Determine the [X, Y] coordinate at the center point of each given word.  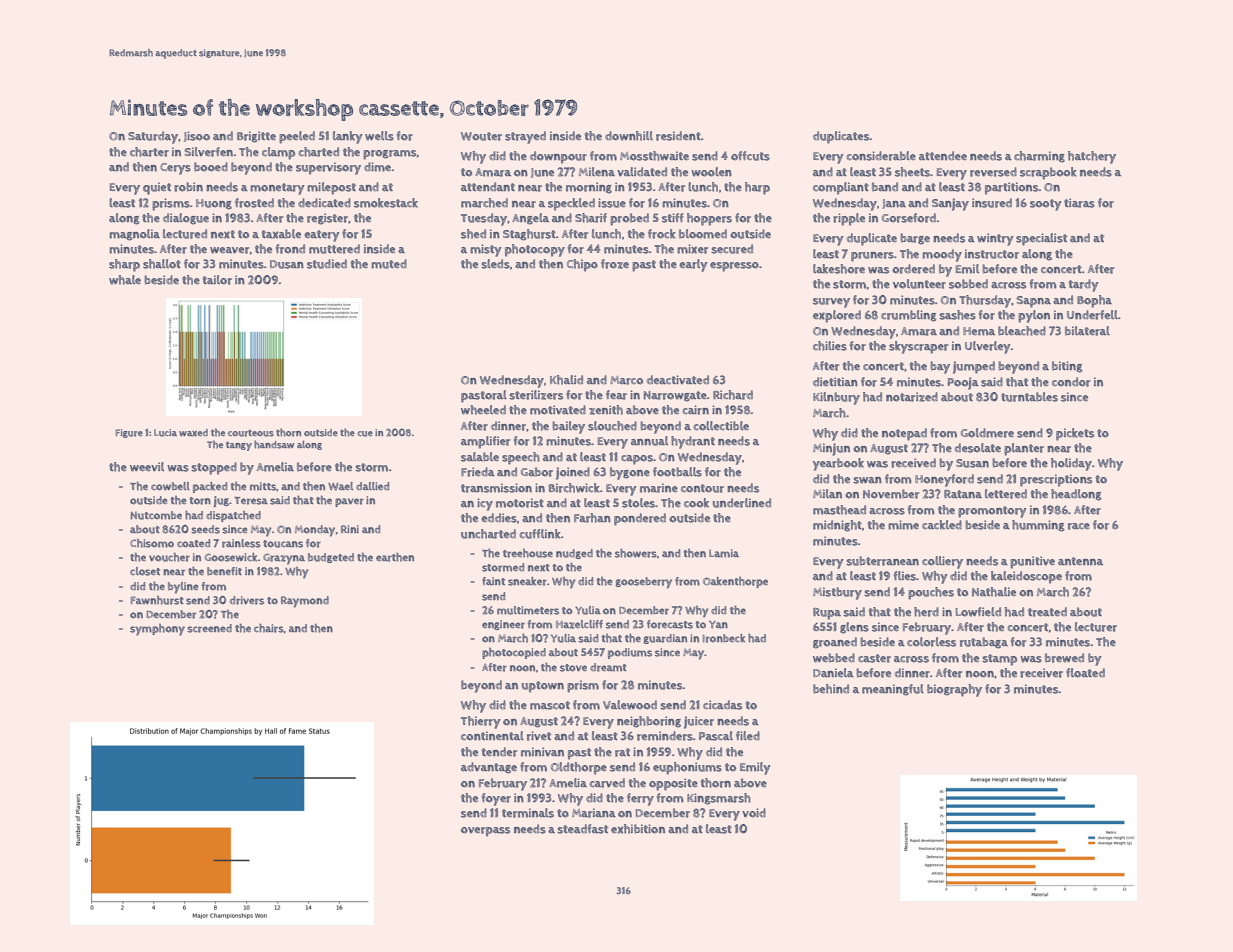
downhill [629, 136]
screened [209, 628]
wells [379, 136]
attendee [943, 155]
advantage [489, 768]
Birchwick [574, 488]
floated [1085, 673]
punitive [1032, 562]
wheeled [483, 410]
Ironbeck [724, 638]
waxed [193, 433]
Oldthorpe [579, 768]
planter [1024, 449]
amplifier [485, 442]
